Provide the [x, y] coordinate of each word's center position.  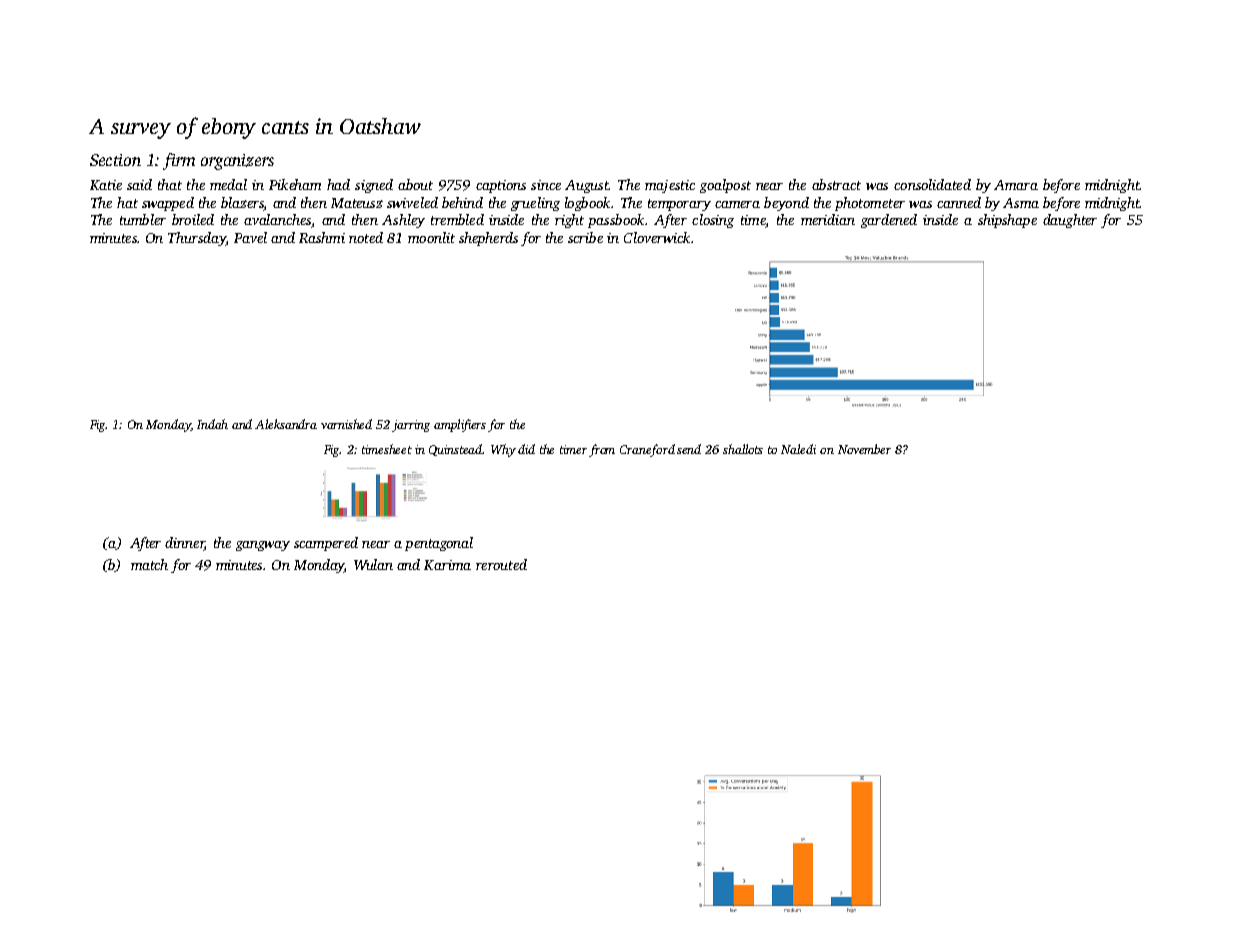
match [149, 564]
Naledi [798, 449]
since [546, 185]
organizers [237, 162]
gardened [889, 221]
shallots [743, 449]
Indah [212, 424]
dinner [185, 544]
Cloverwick [657, 237]
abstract [836, 184]
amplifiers [460, 425]
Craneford [647, 450]
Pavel [250, 237]
